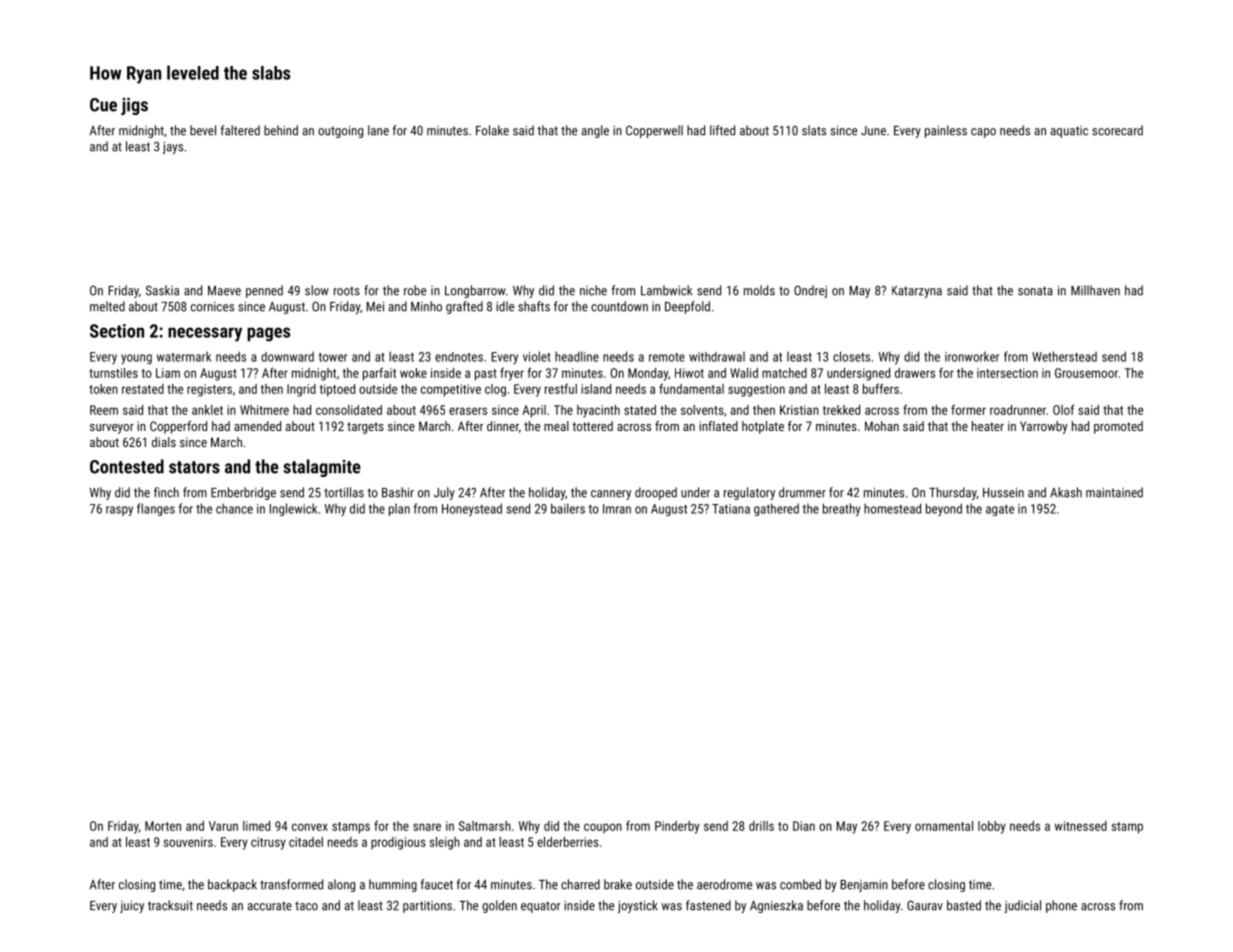  What do you see at coordinates (917, 292) in the image?
I see `Katarzyna` at bounding box center [917, 292].
